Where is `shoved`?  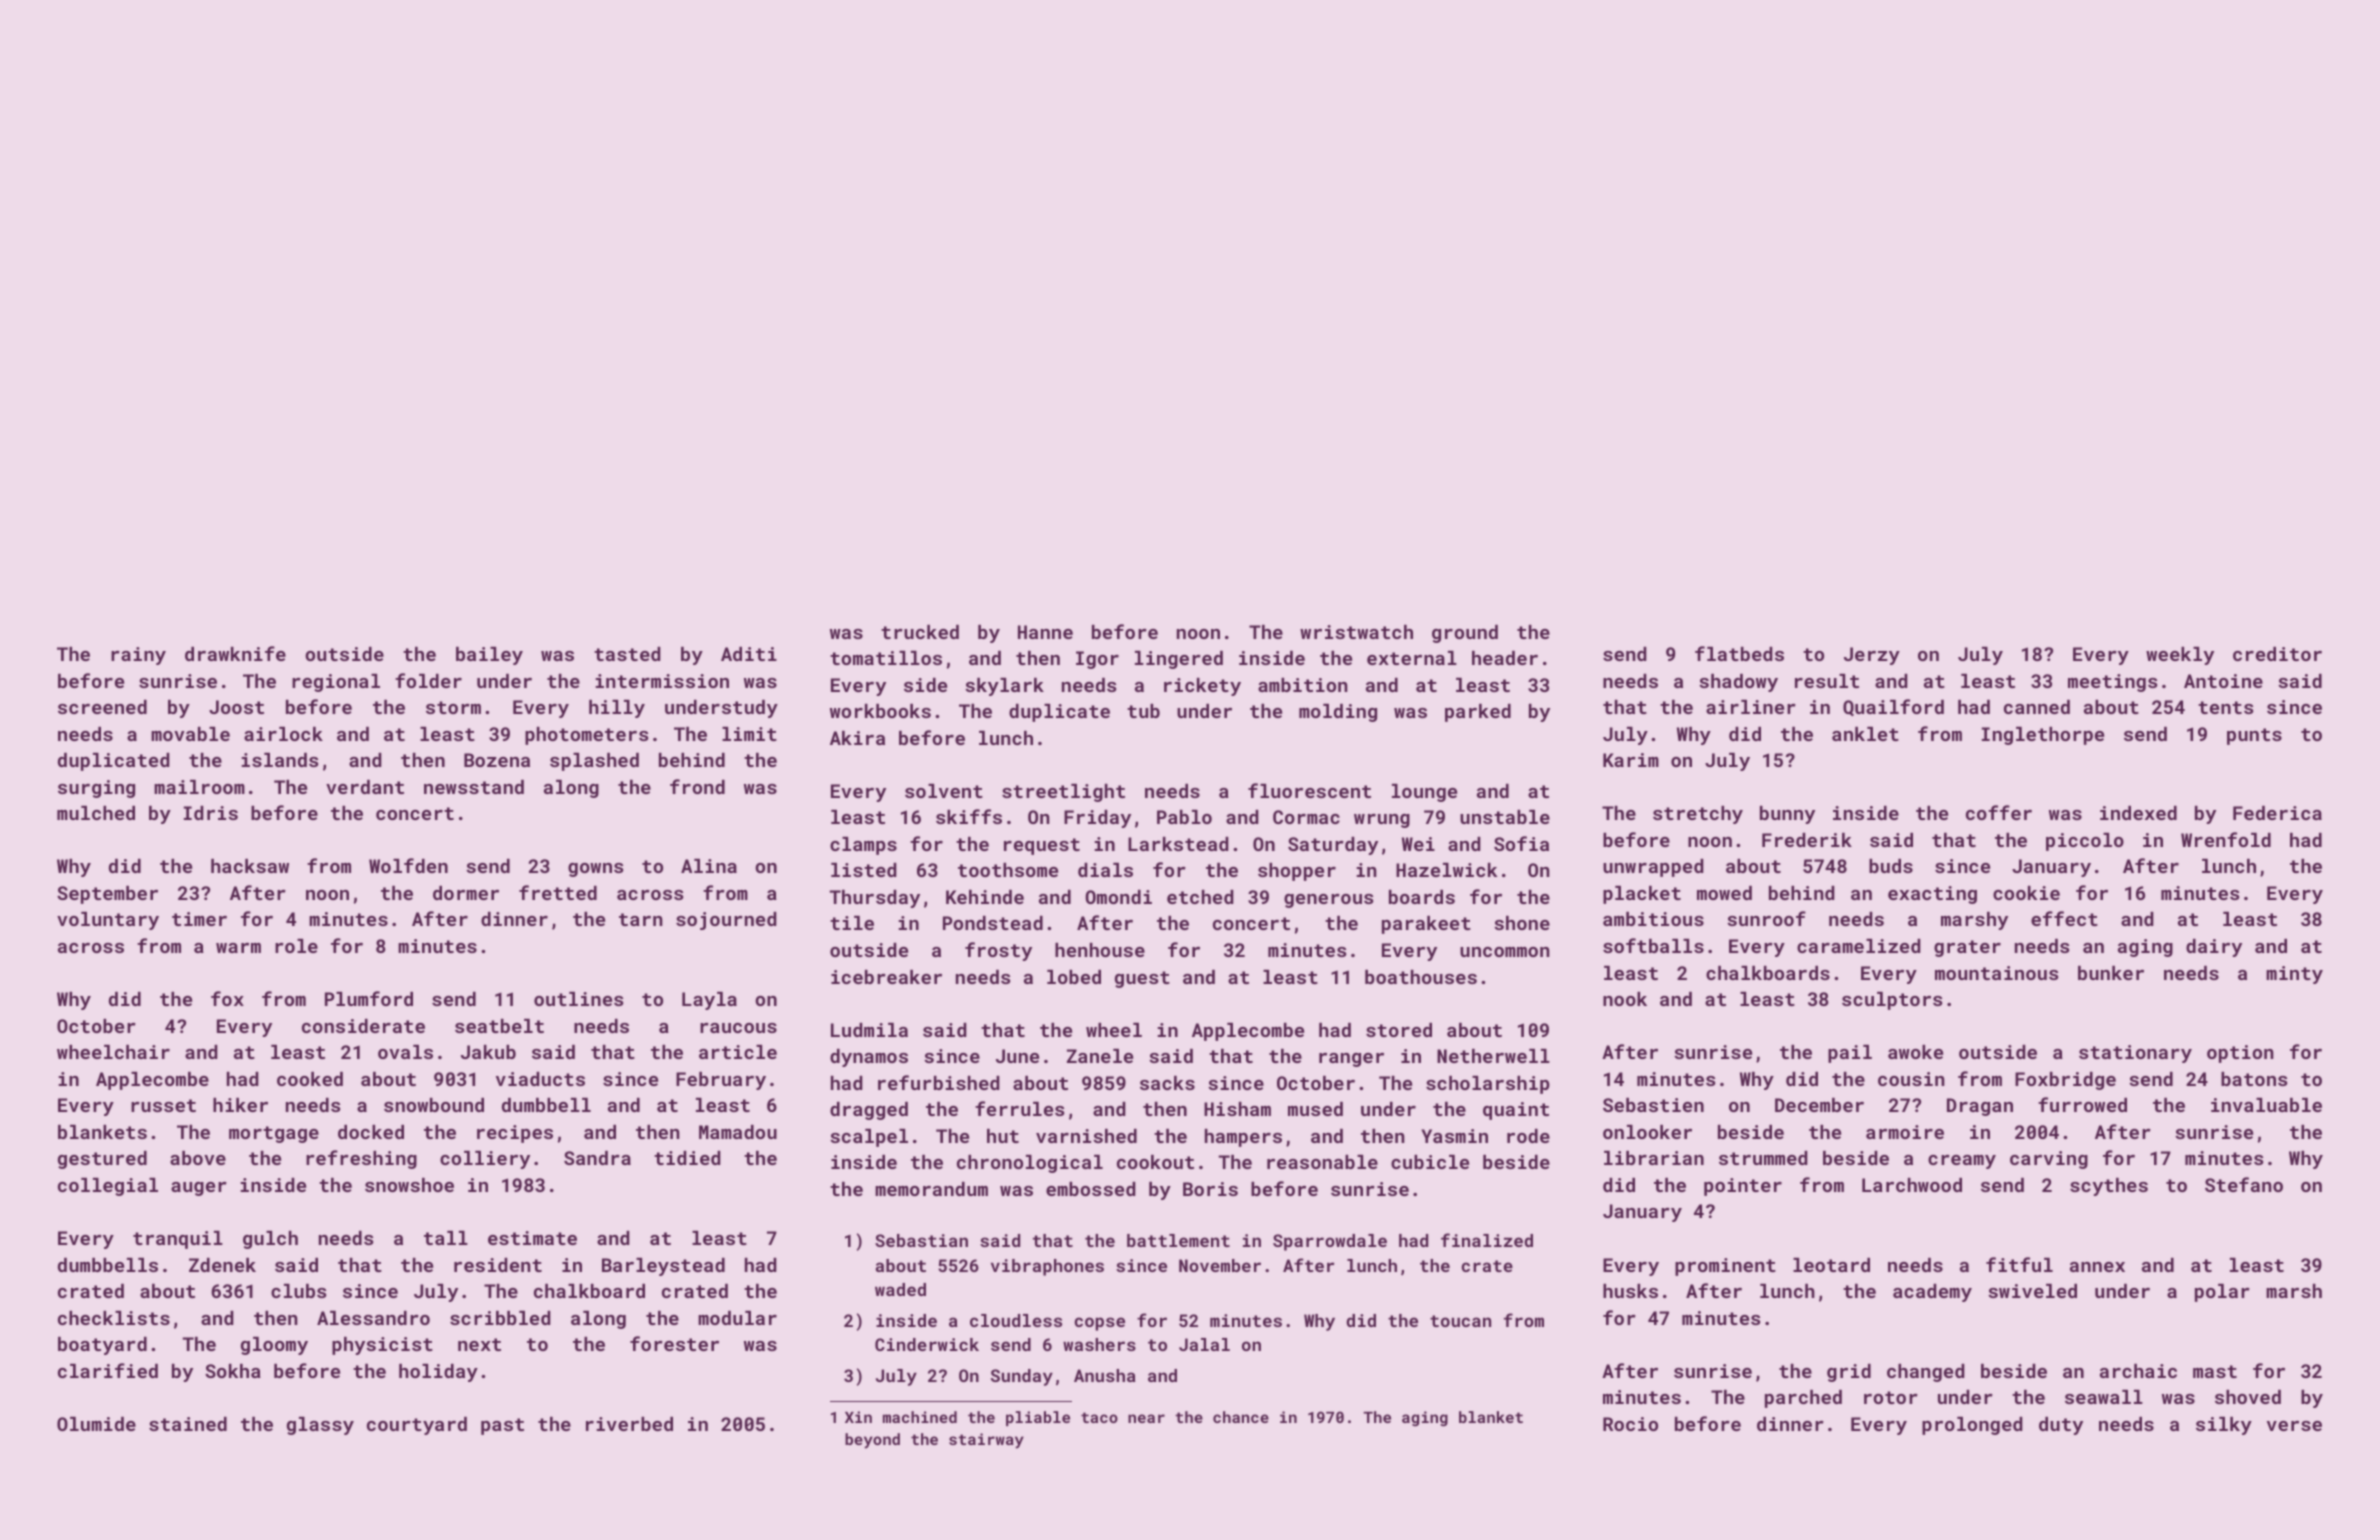
shoved is located at coordinates (2248, 1397).
